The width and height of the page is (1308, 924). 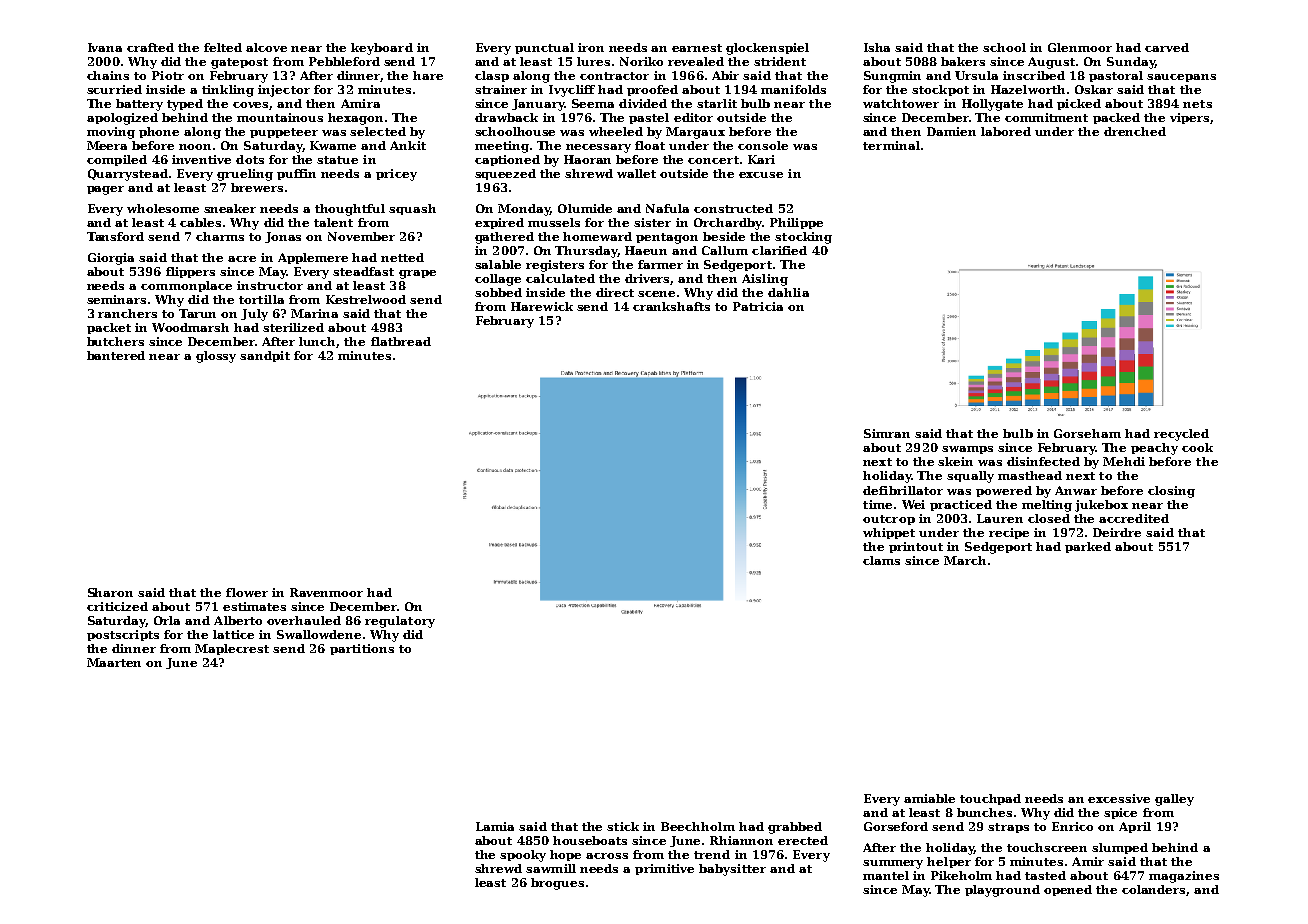 I want to click on packet, so click(x=109, y=328).
